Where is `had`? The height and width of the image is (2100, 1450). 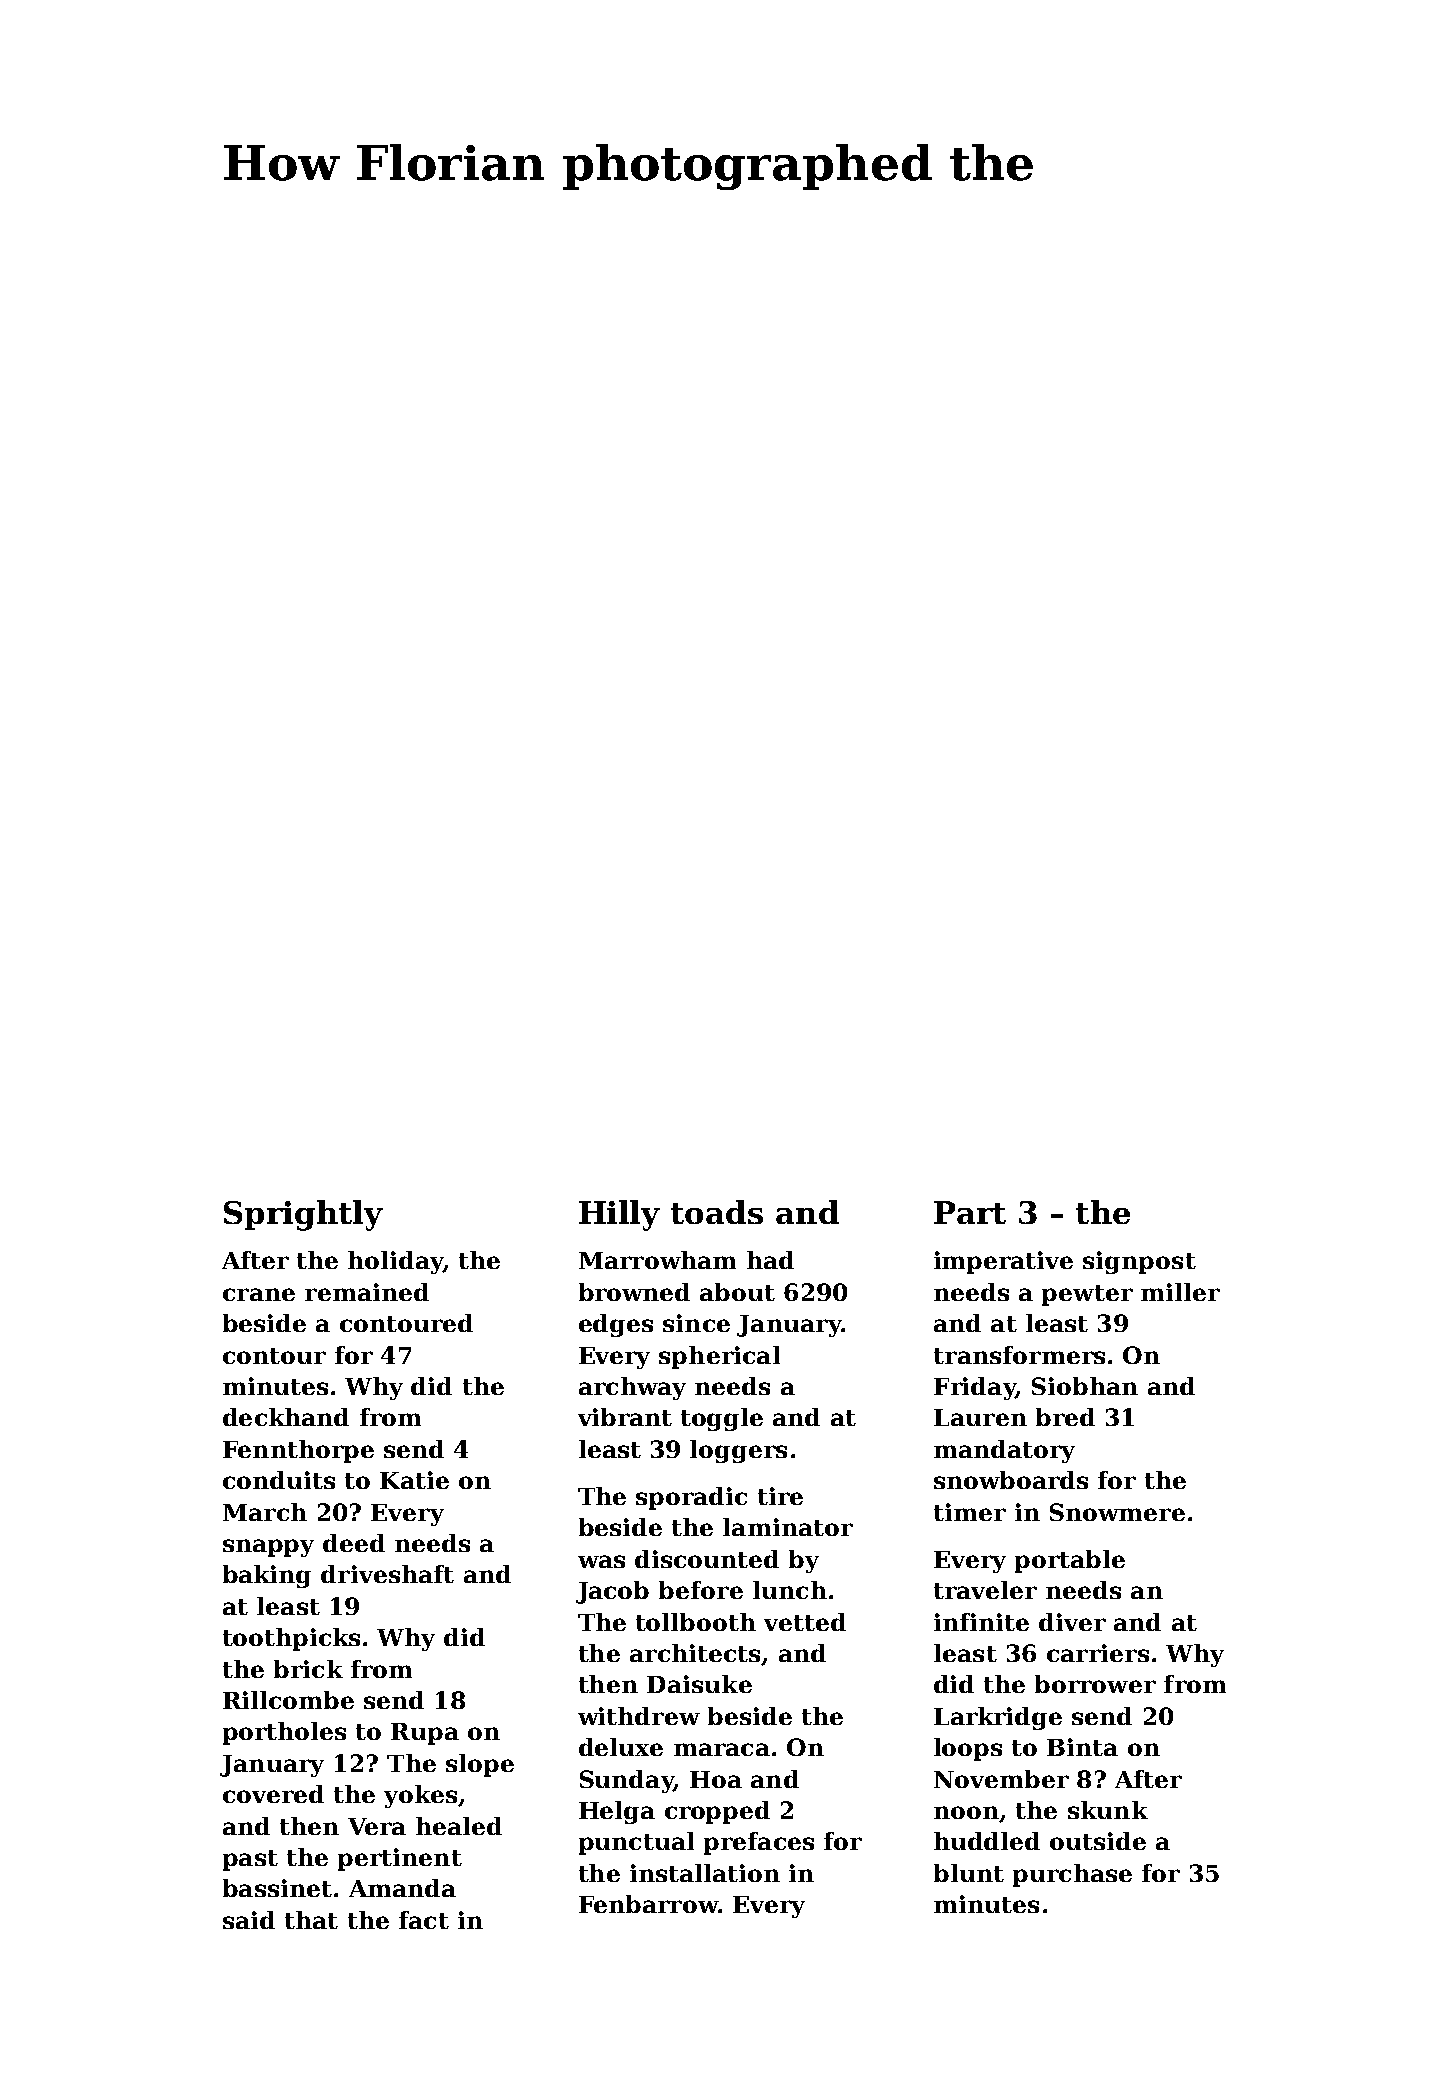
had is located at coordinates (770, 1260).
